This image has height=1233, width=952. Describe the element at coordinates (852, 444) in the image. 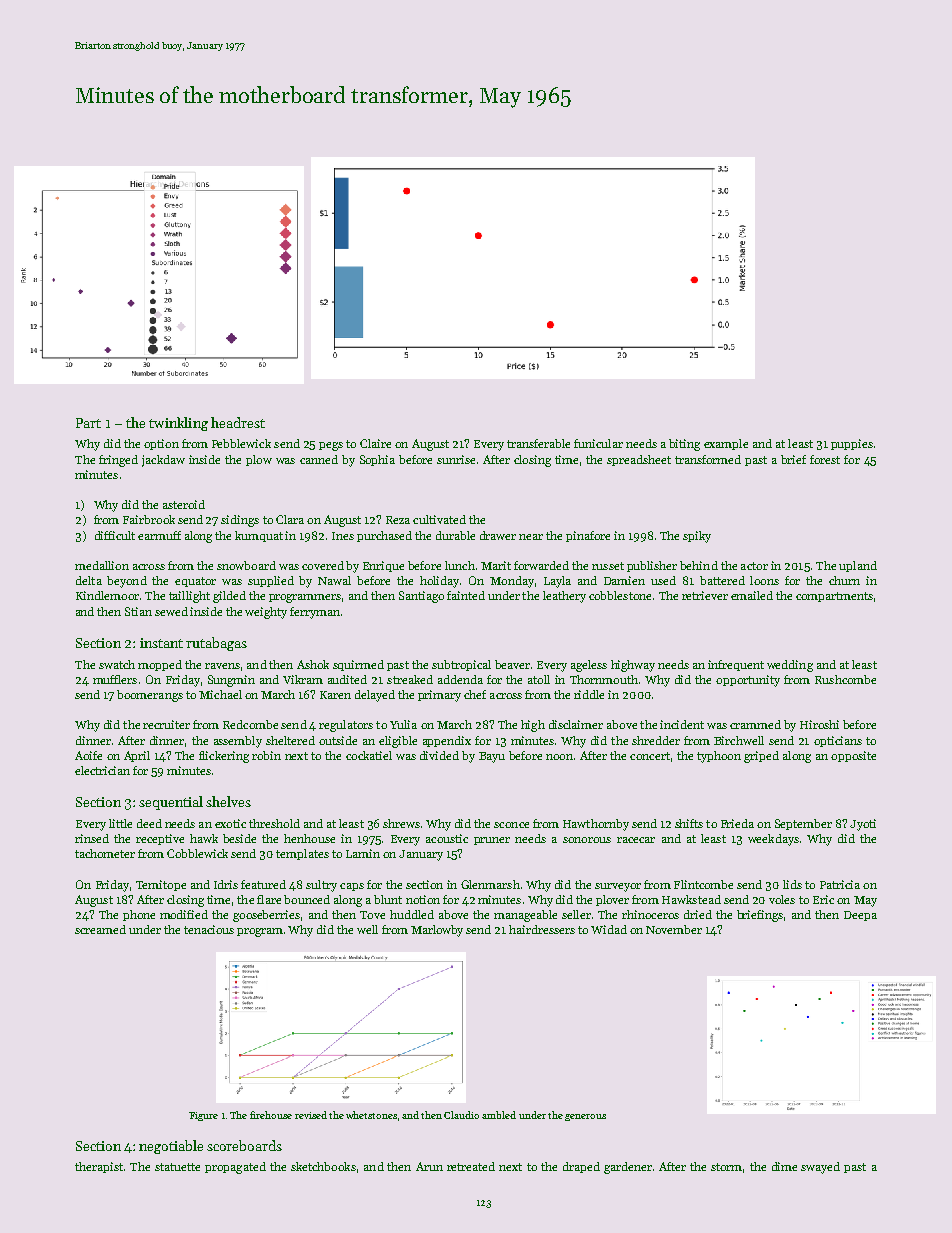

I see `puppies` at that location.
